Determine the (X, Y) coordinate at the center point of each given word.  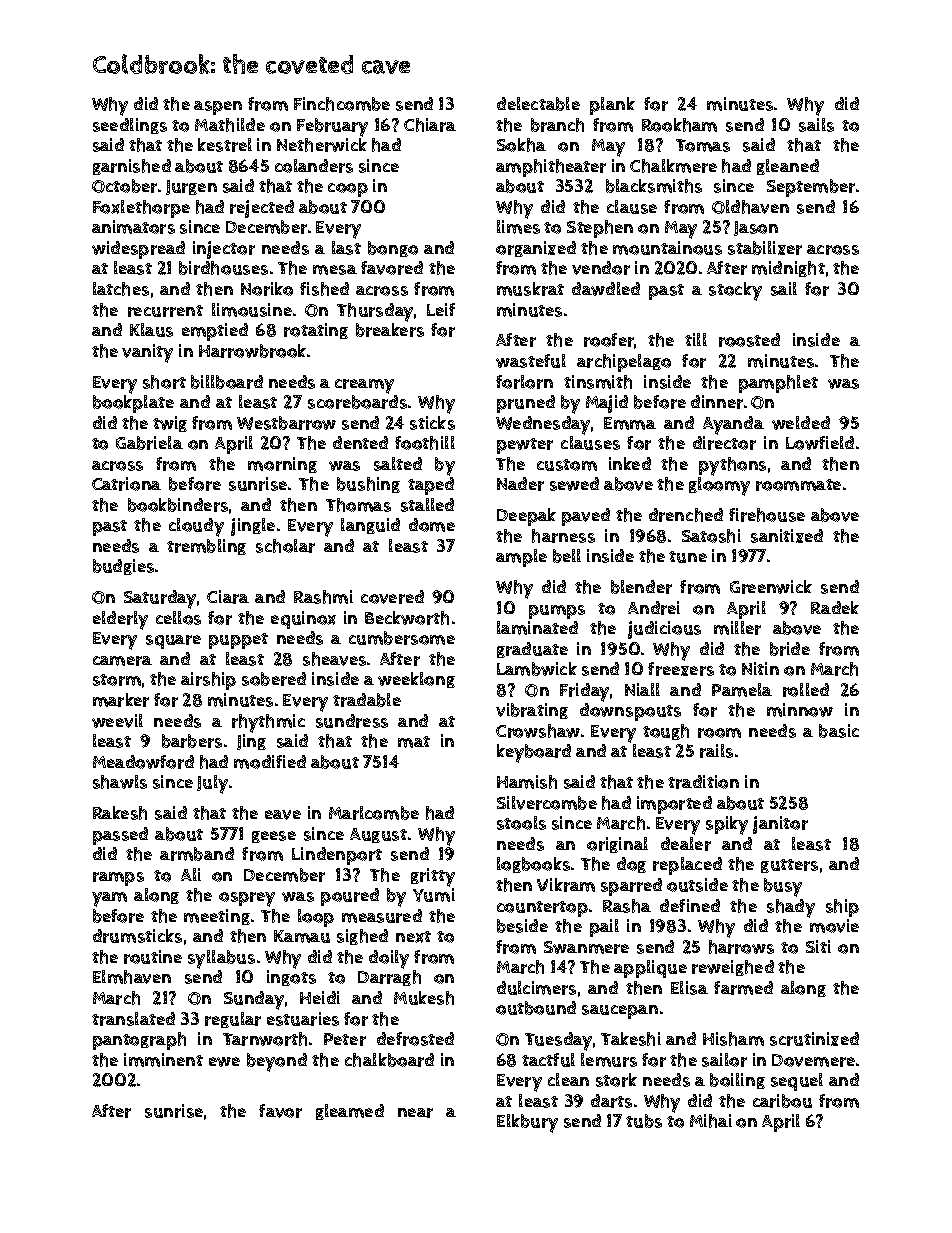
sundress (352, 721)
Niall (642, 689)
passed (120, 836)
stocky (735, 291)
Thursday (376, 312)
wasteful (531, 361)
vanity (147, 353)
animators (133, 227)
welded (801, 423)
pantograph (139, 1041)
